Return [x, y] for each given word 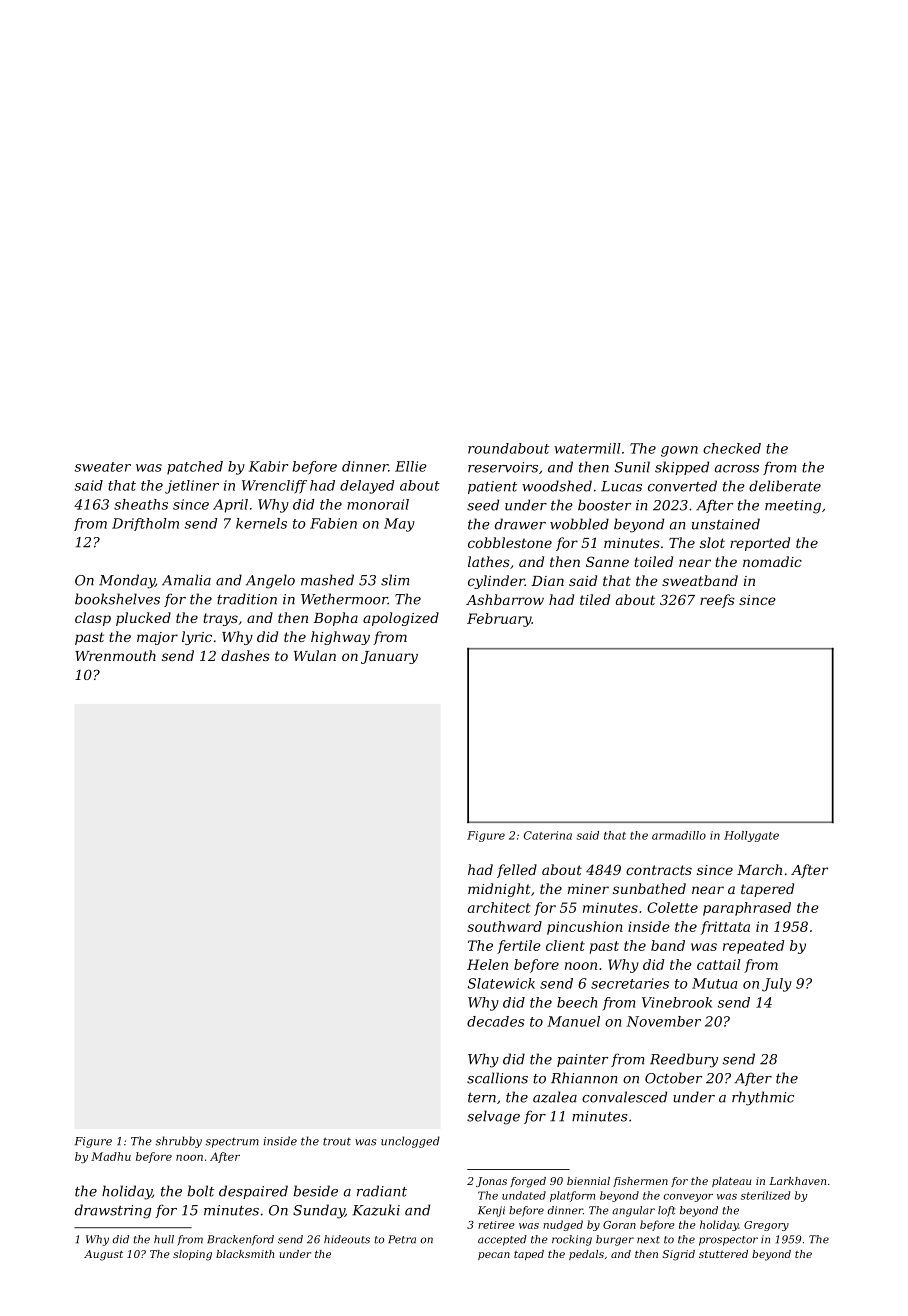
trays [220, 619]
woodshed [557, 486]
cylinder [496, 582]
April [230, 506]
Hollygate [751, 836]
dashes [245, 655]
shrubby [178, 1142]
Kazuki [376, 1210]
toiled [653, 561]
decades [496, 1021]
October [673, 1078]
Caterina [548, 835]
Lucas [621, 486]
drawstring [113, 1211]
